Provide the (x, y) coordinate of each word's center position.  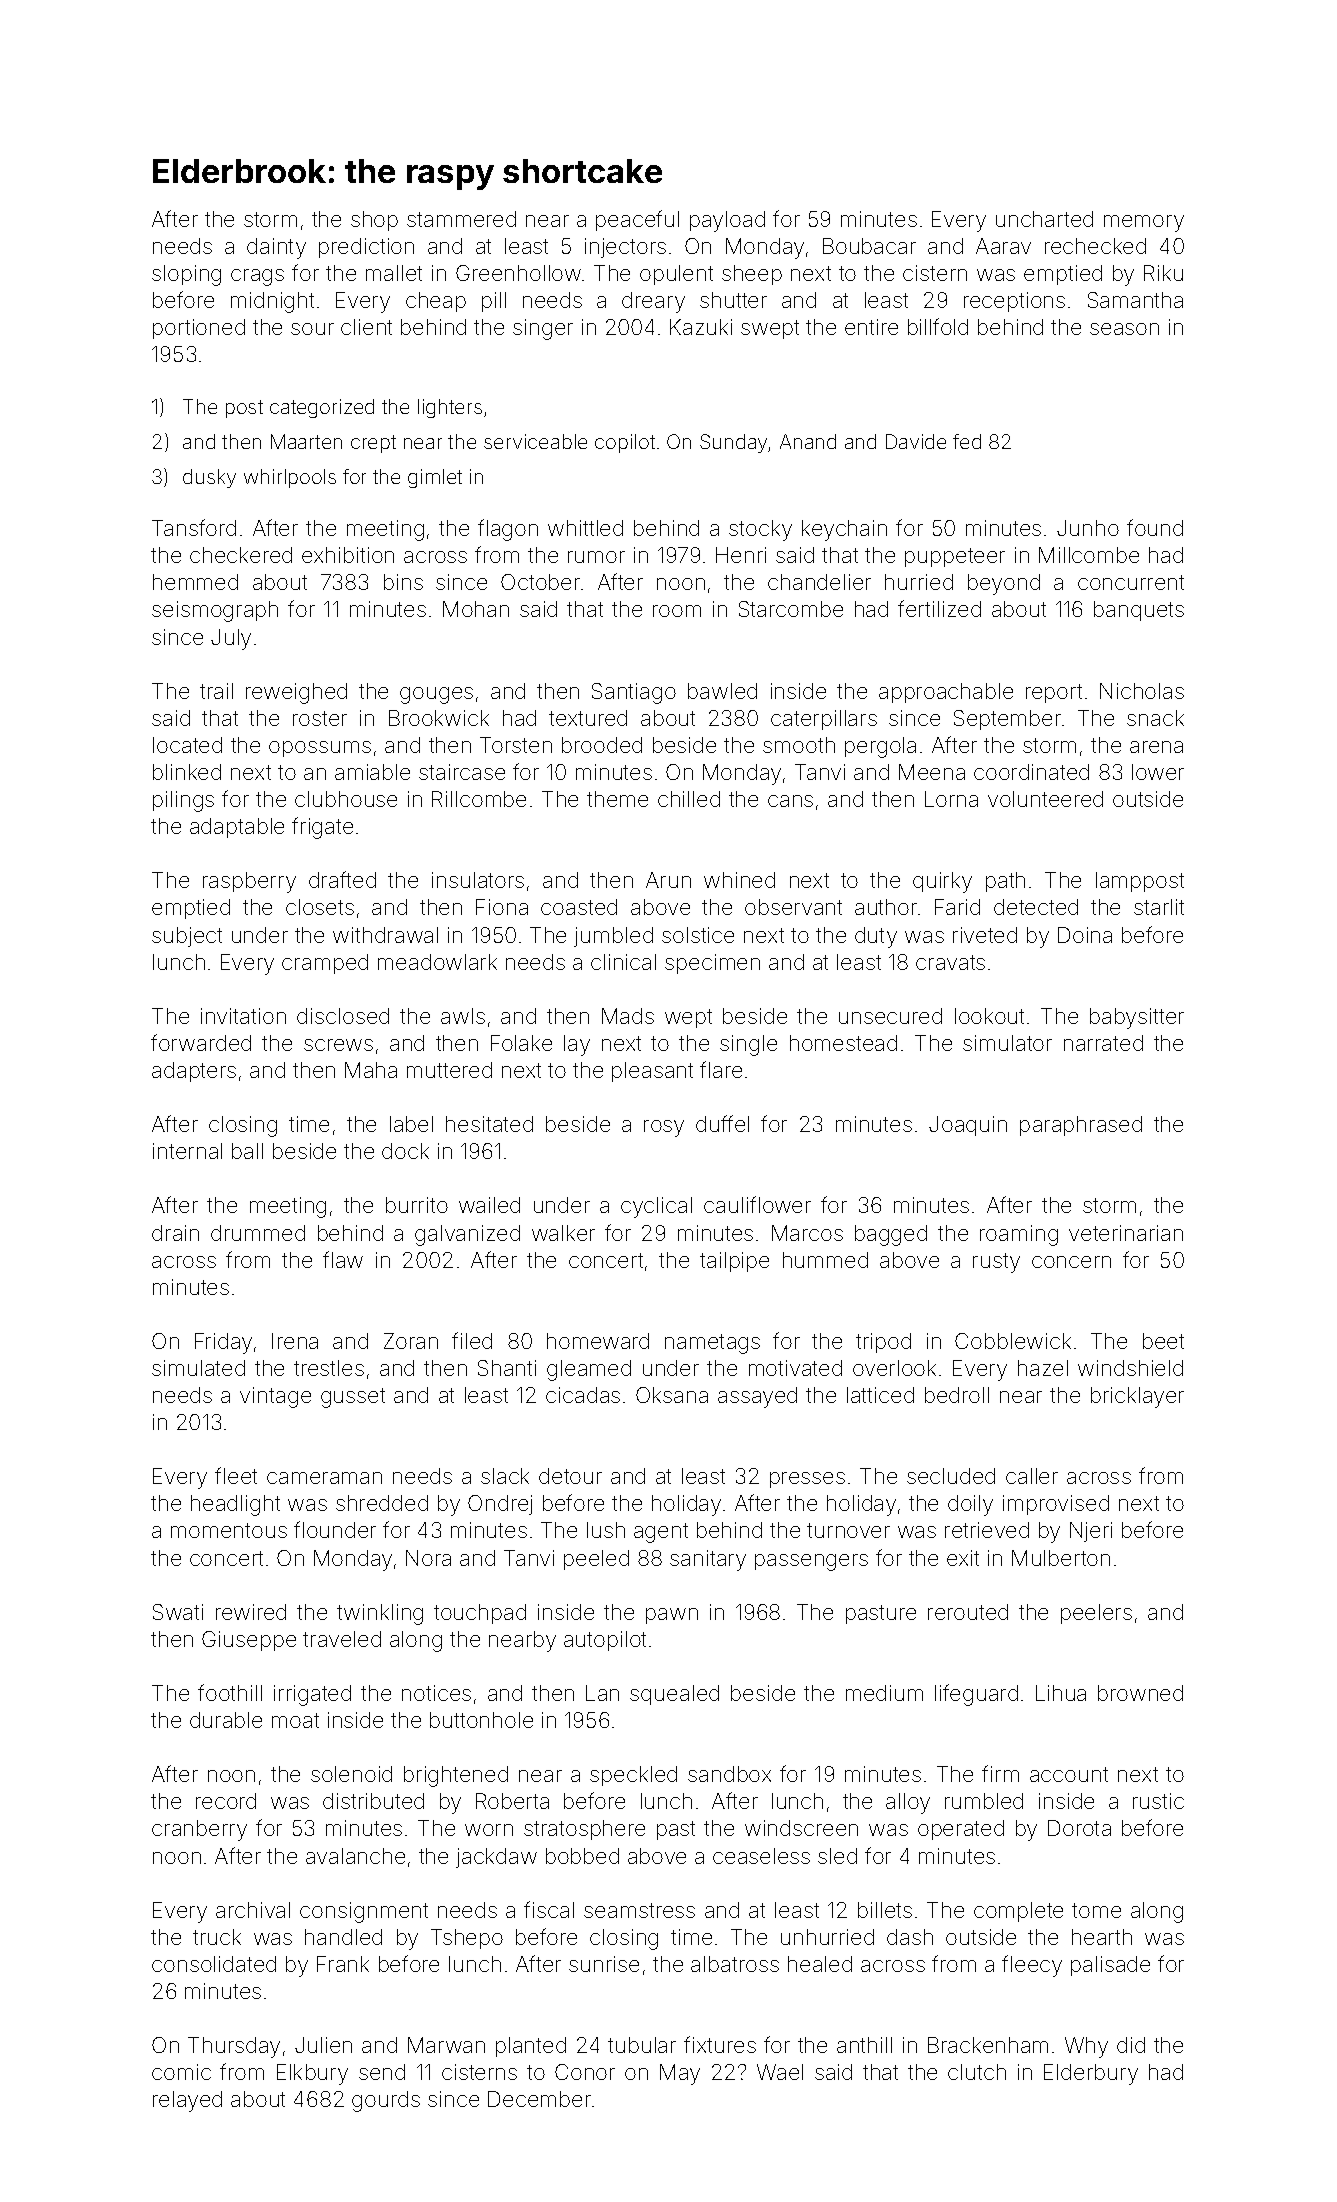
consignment (364, 1912)
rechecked (1095, 246)
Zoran (411, 1341)
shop (374, 221)
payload (727, 221)
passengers (811, 1562)
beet (1163, 1341)
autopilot (605, 1641)
